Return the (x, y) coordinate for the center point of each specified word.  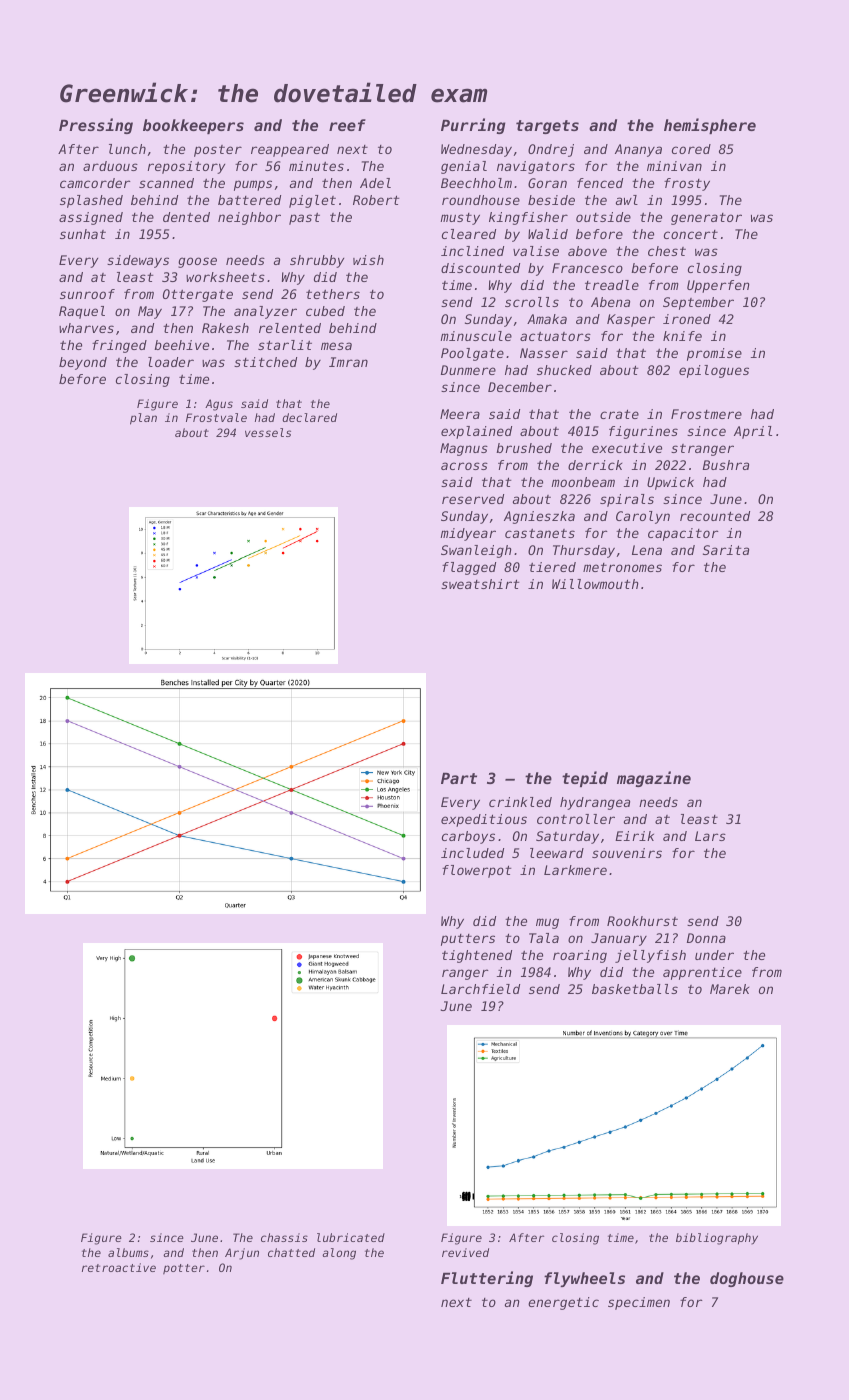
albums (128, 1252)
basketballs (635, 989)
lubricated (351, 1237)
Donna (706, 938)
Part (459, 778)
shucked (564, 370)
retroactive (119, 1267)
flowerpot (477, 871)
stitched (265, 362)
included (472, 853)
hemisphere (710, 126)
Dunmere (468, 370)
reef (347, 125)
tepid (585, 779)
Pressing (96, 126)
